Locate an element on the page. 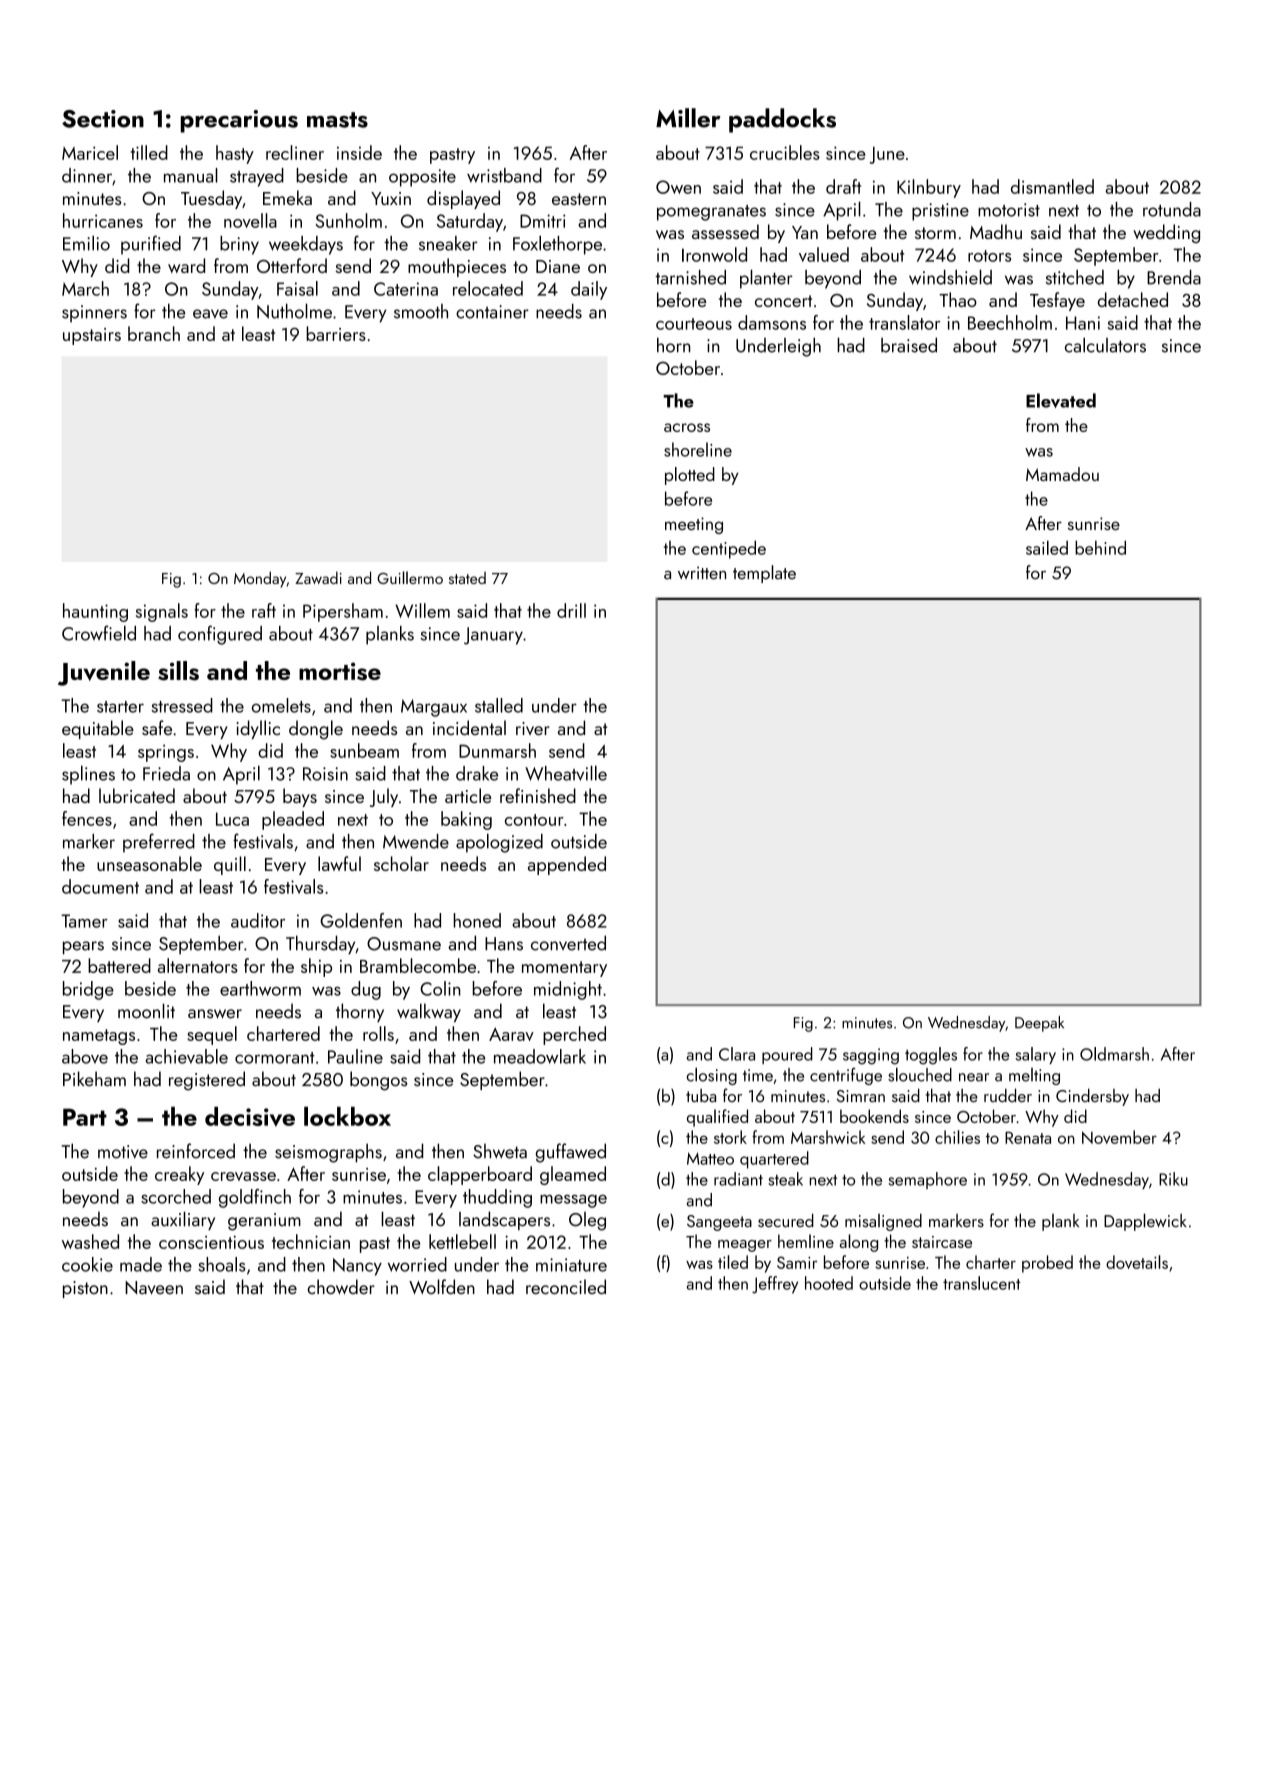  shoreline is located at coordinates (698, 449).
